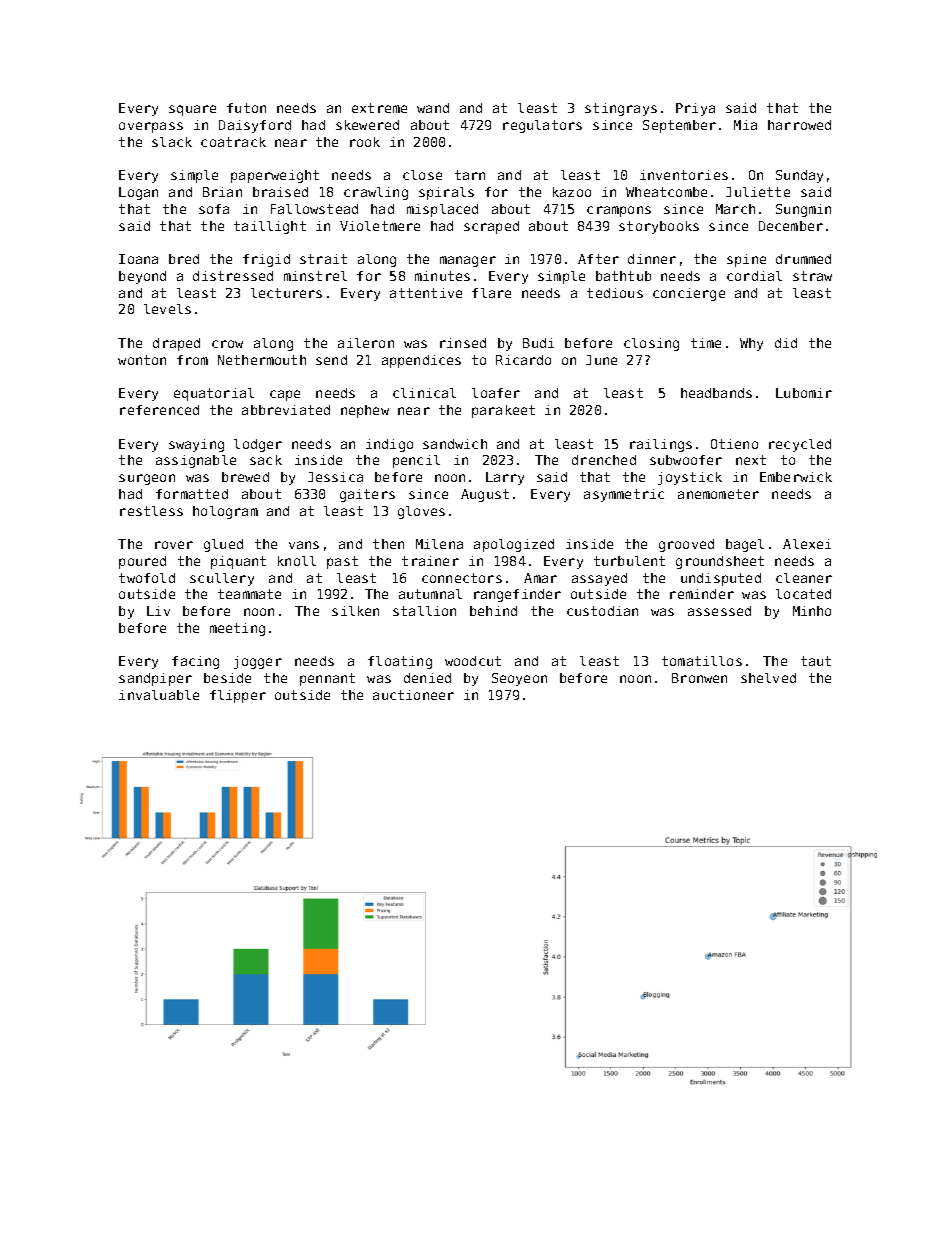 The width and height of the screenshot is (952, 1233). Describe the element at coordinates (159, 695) in the screenshot. I see `invaluable` at that location.
